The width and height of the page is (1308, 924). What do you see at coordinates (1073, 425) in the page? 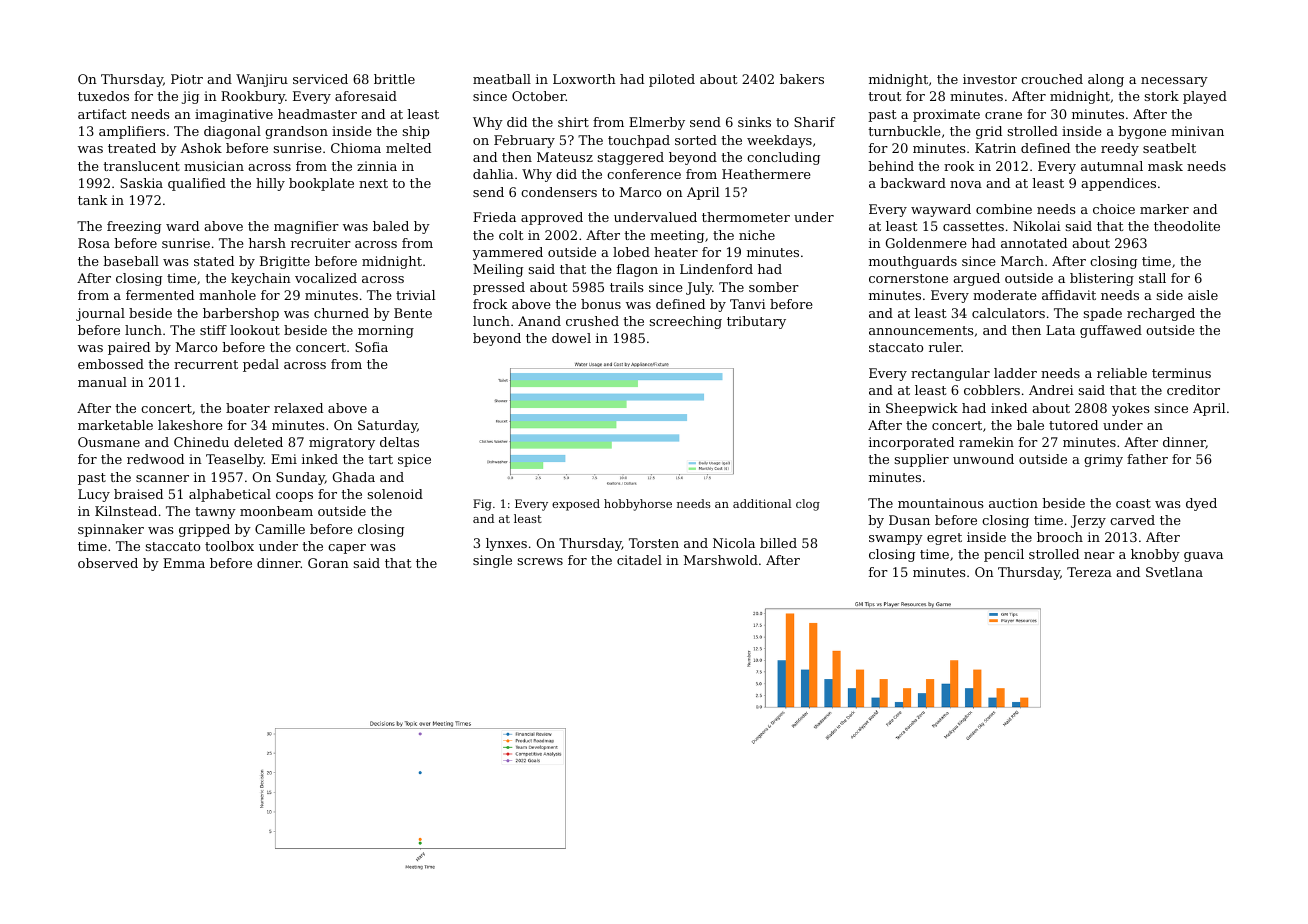
I see `tutored` at bounding box center [1073, 425].
